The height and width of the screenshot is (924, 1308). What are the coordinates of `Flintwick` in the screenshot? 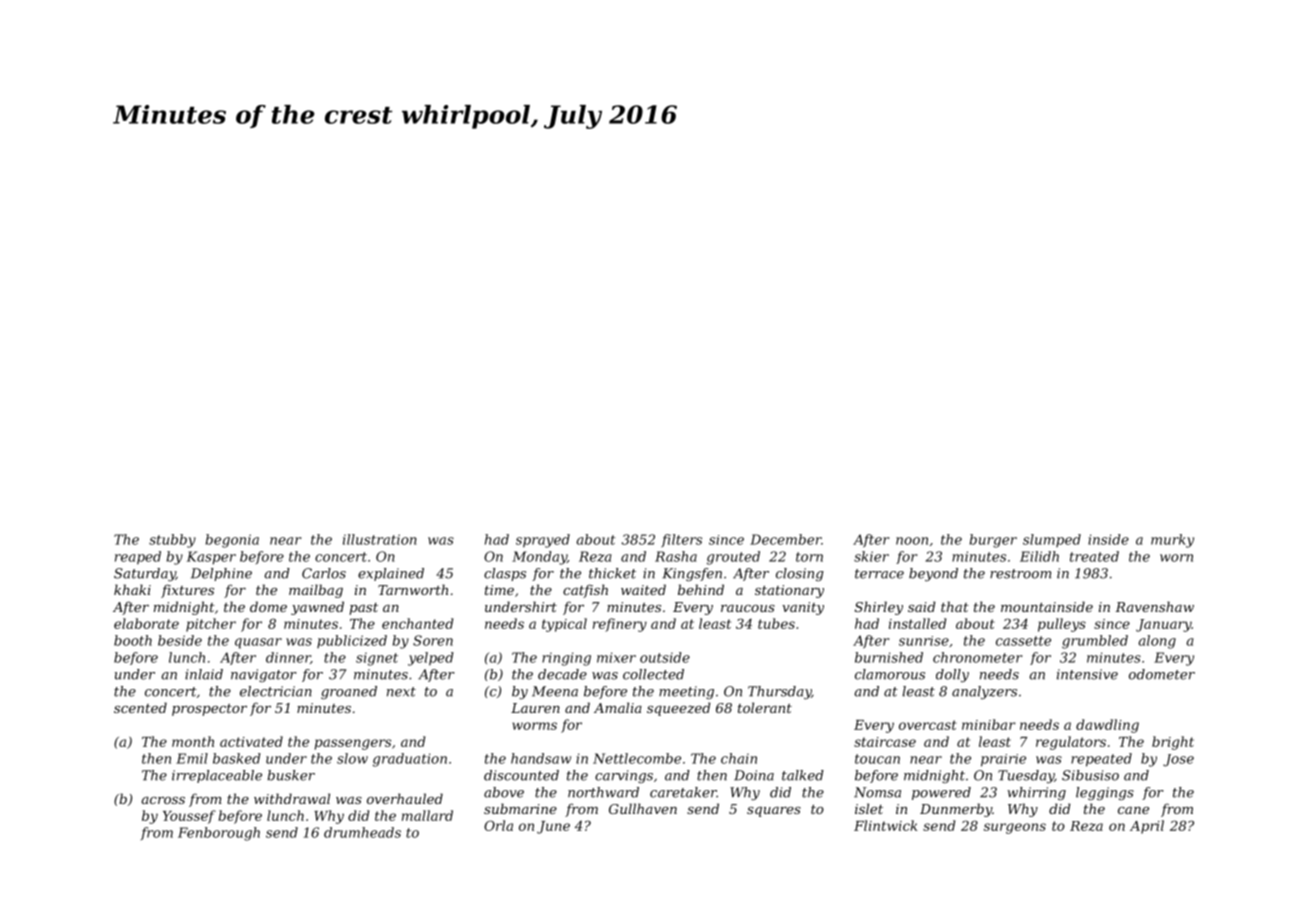 It's located at (886, 825).
